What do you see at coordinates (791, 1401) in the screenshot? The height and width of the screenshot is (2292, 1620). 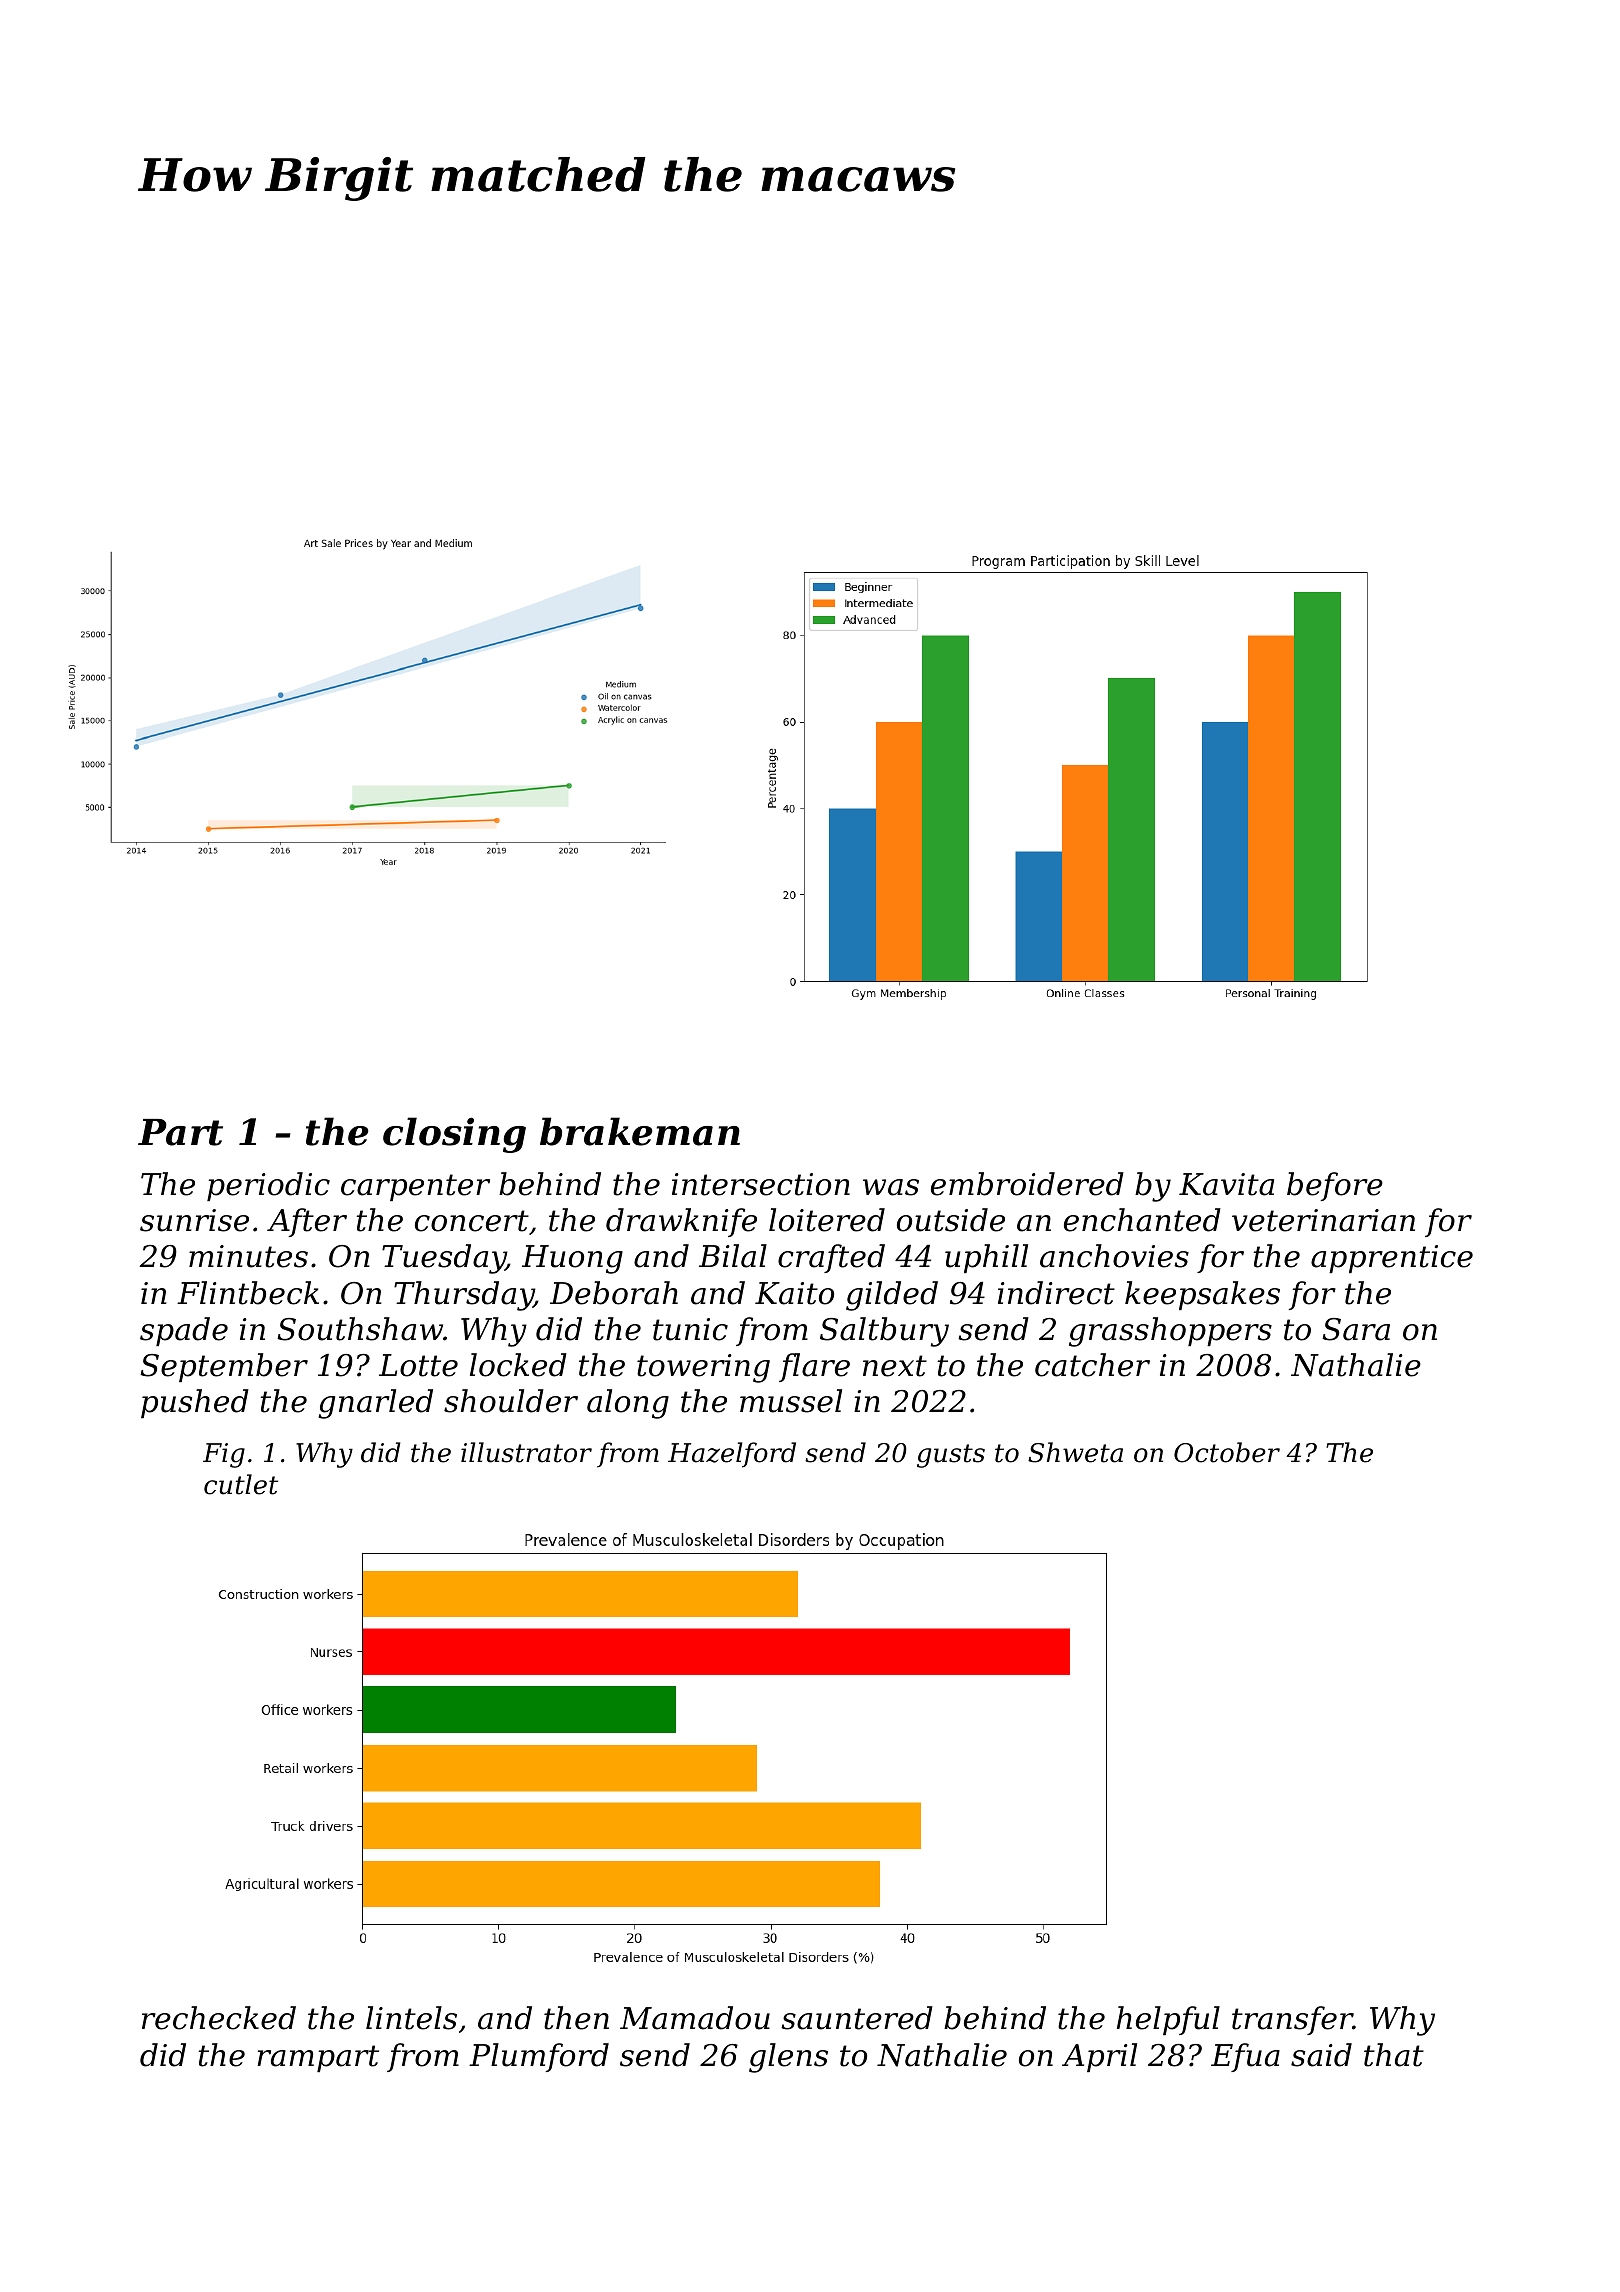 I see `mussel` at bounding box center [791, 1401].
